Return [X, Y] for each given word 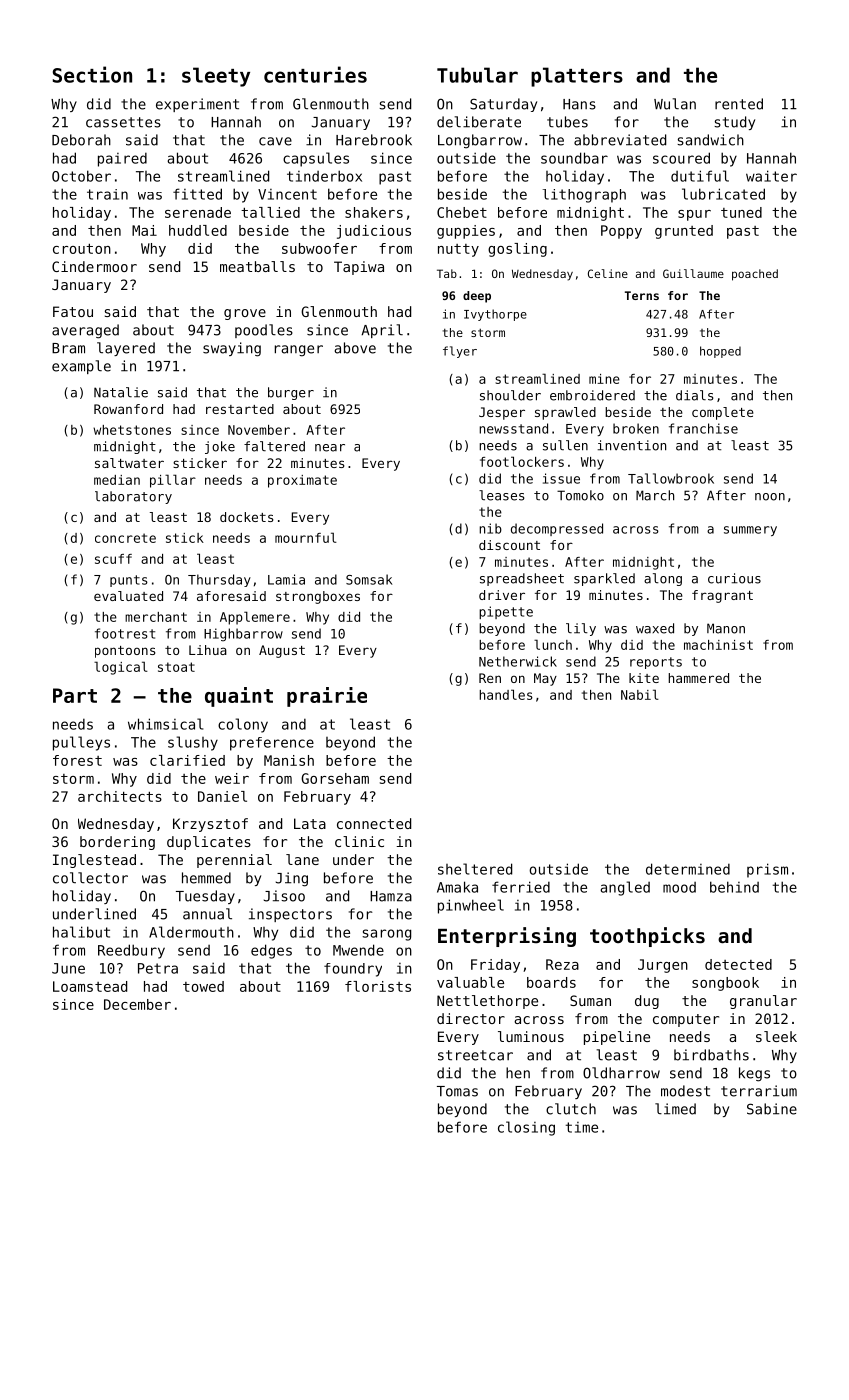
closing [526, 1128]
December [137, 1004]
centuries [315, 74]
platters [577, 77]
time [582, 1127]
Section [92, 74]
